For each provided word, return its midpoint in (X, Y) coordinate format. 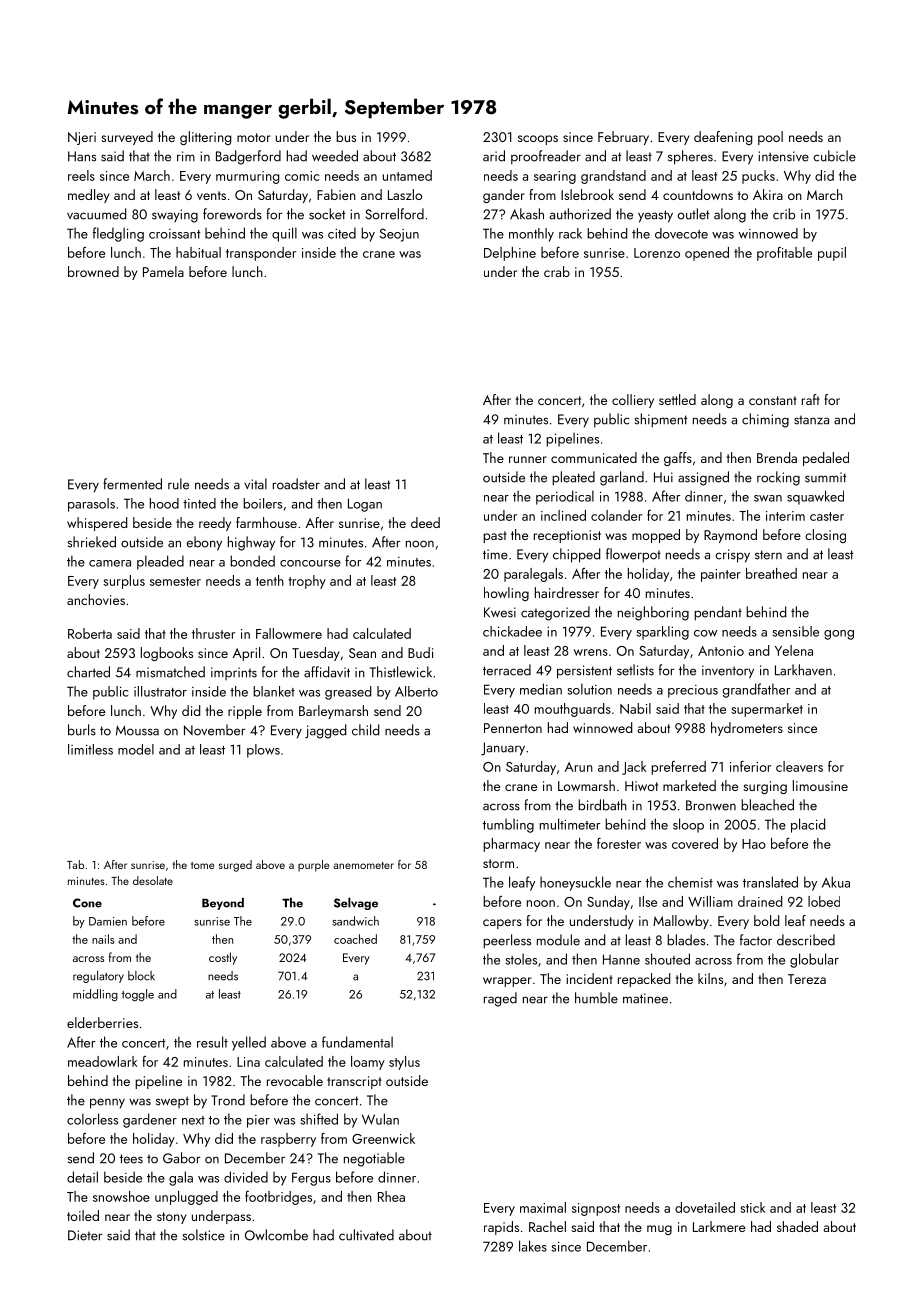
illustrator (160, 691)
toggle (138, 995)
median (541, 689)
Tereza (807, 979)
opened (707, 254)
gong (839, 635)
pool (770, 138)
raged (500, 999)
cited (342, 233)
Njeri (82, 138)
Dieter (85, 1235)
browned (93, 271)
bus (346, 136)
